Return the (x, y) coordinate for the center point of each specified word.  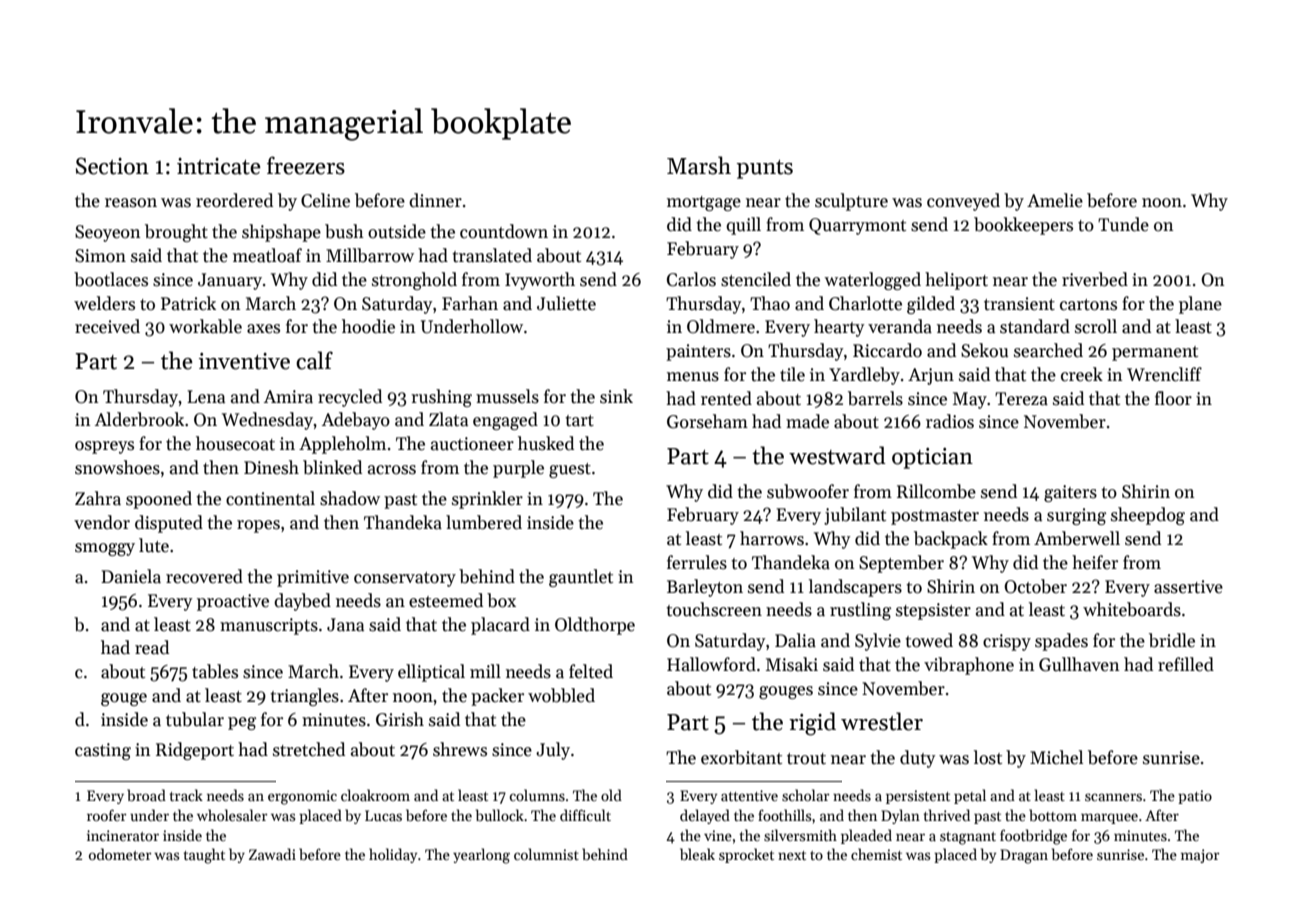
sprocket (746, 855)
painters (698, 352)
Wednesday (267, 421)
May (970, 400)
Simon (100, 256)
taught (204, 856)
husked (546, 443)
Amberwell (1077, 538)
